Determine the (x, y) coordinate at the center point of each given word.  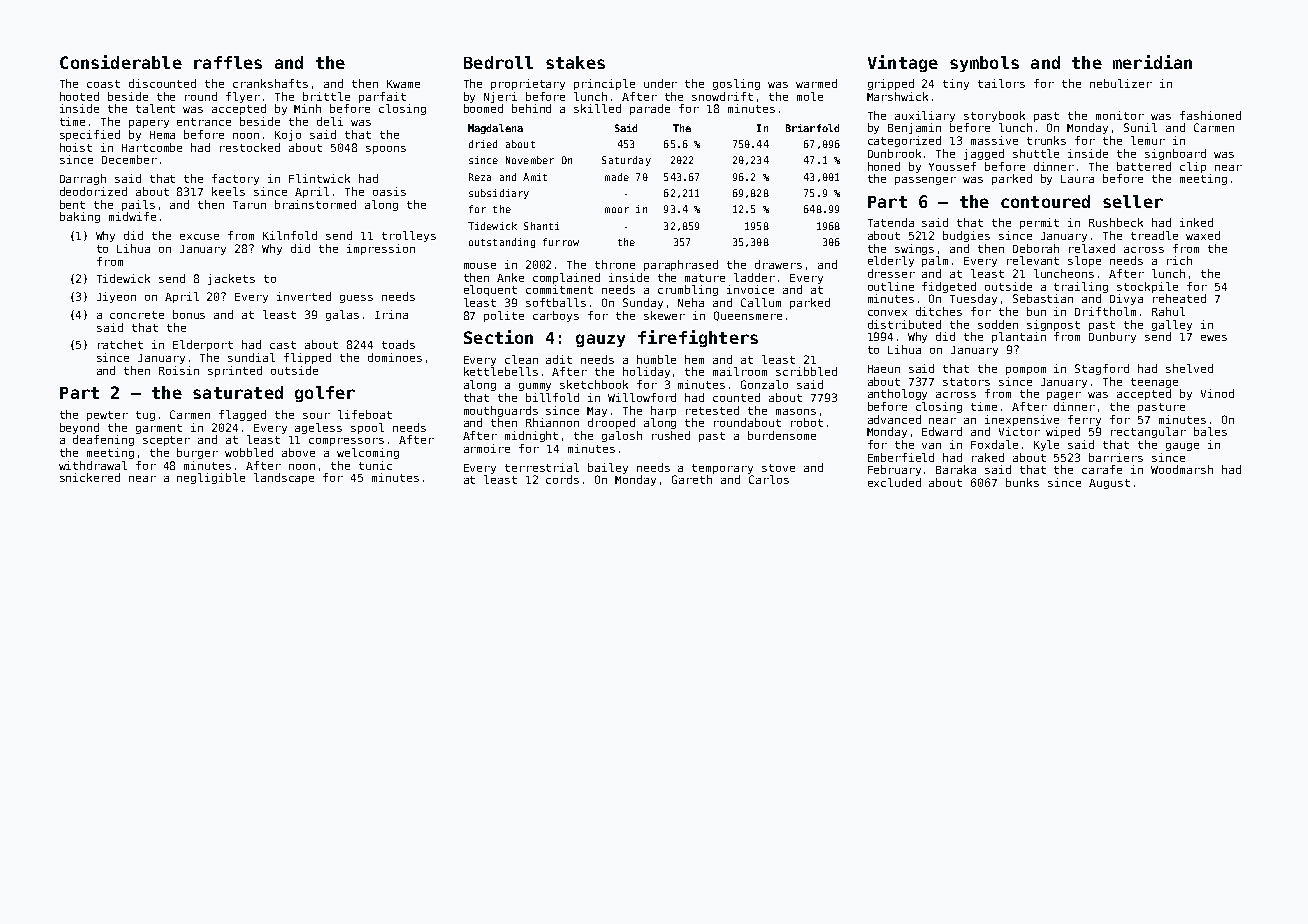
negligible (211, 478)
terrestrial (542, 467)
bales (1210, 431)
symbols (984, 64)
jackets (231, 279)
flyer (243, 97)
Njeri (500, 97)
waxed (1203, 235)
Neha (691, 302)
